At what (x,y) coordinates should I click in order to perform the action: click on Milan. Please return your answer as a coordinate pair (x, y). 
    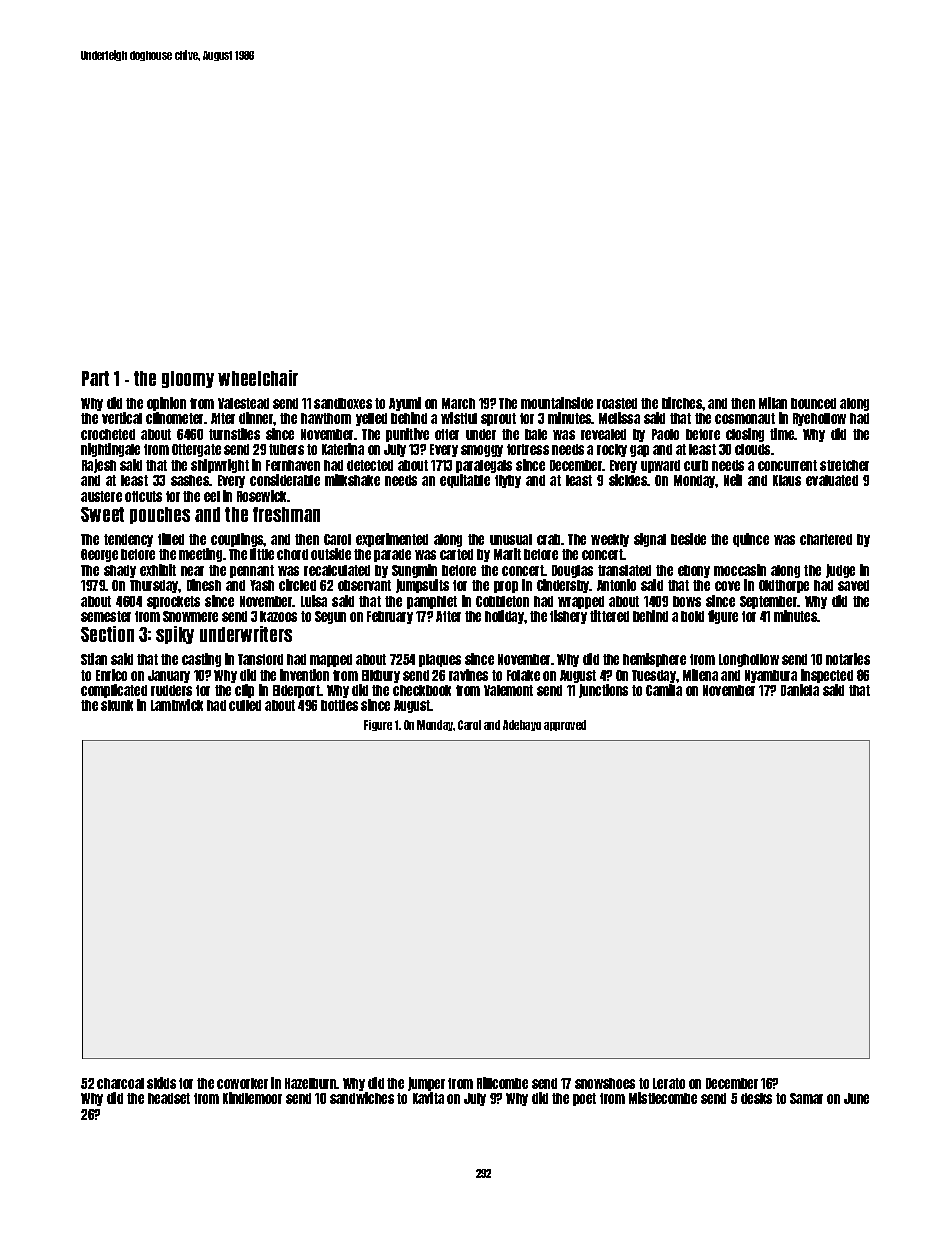
    Looking at the image, I should click on (773, 403).
